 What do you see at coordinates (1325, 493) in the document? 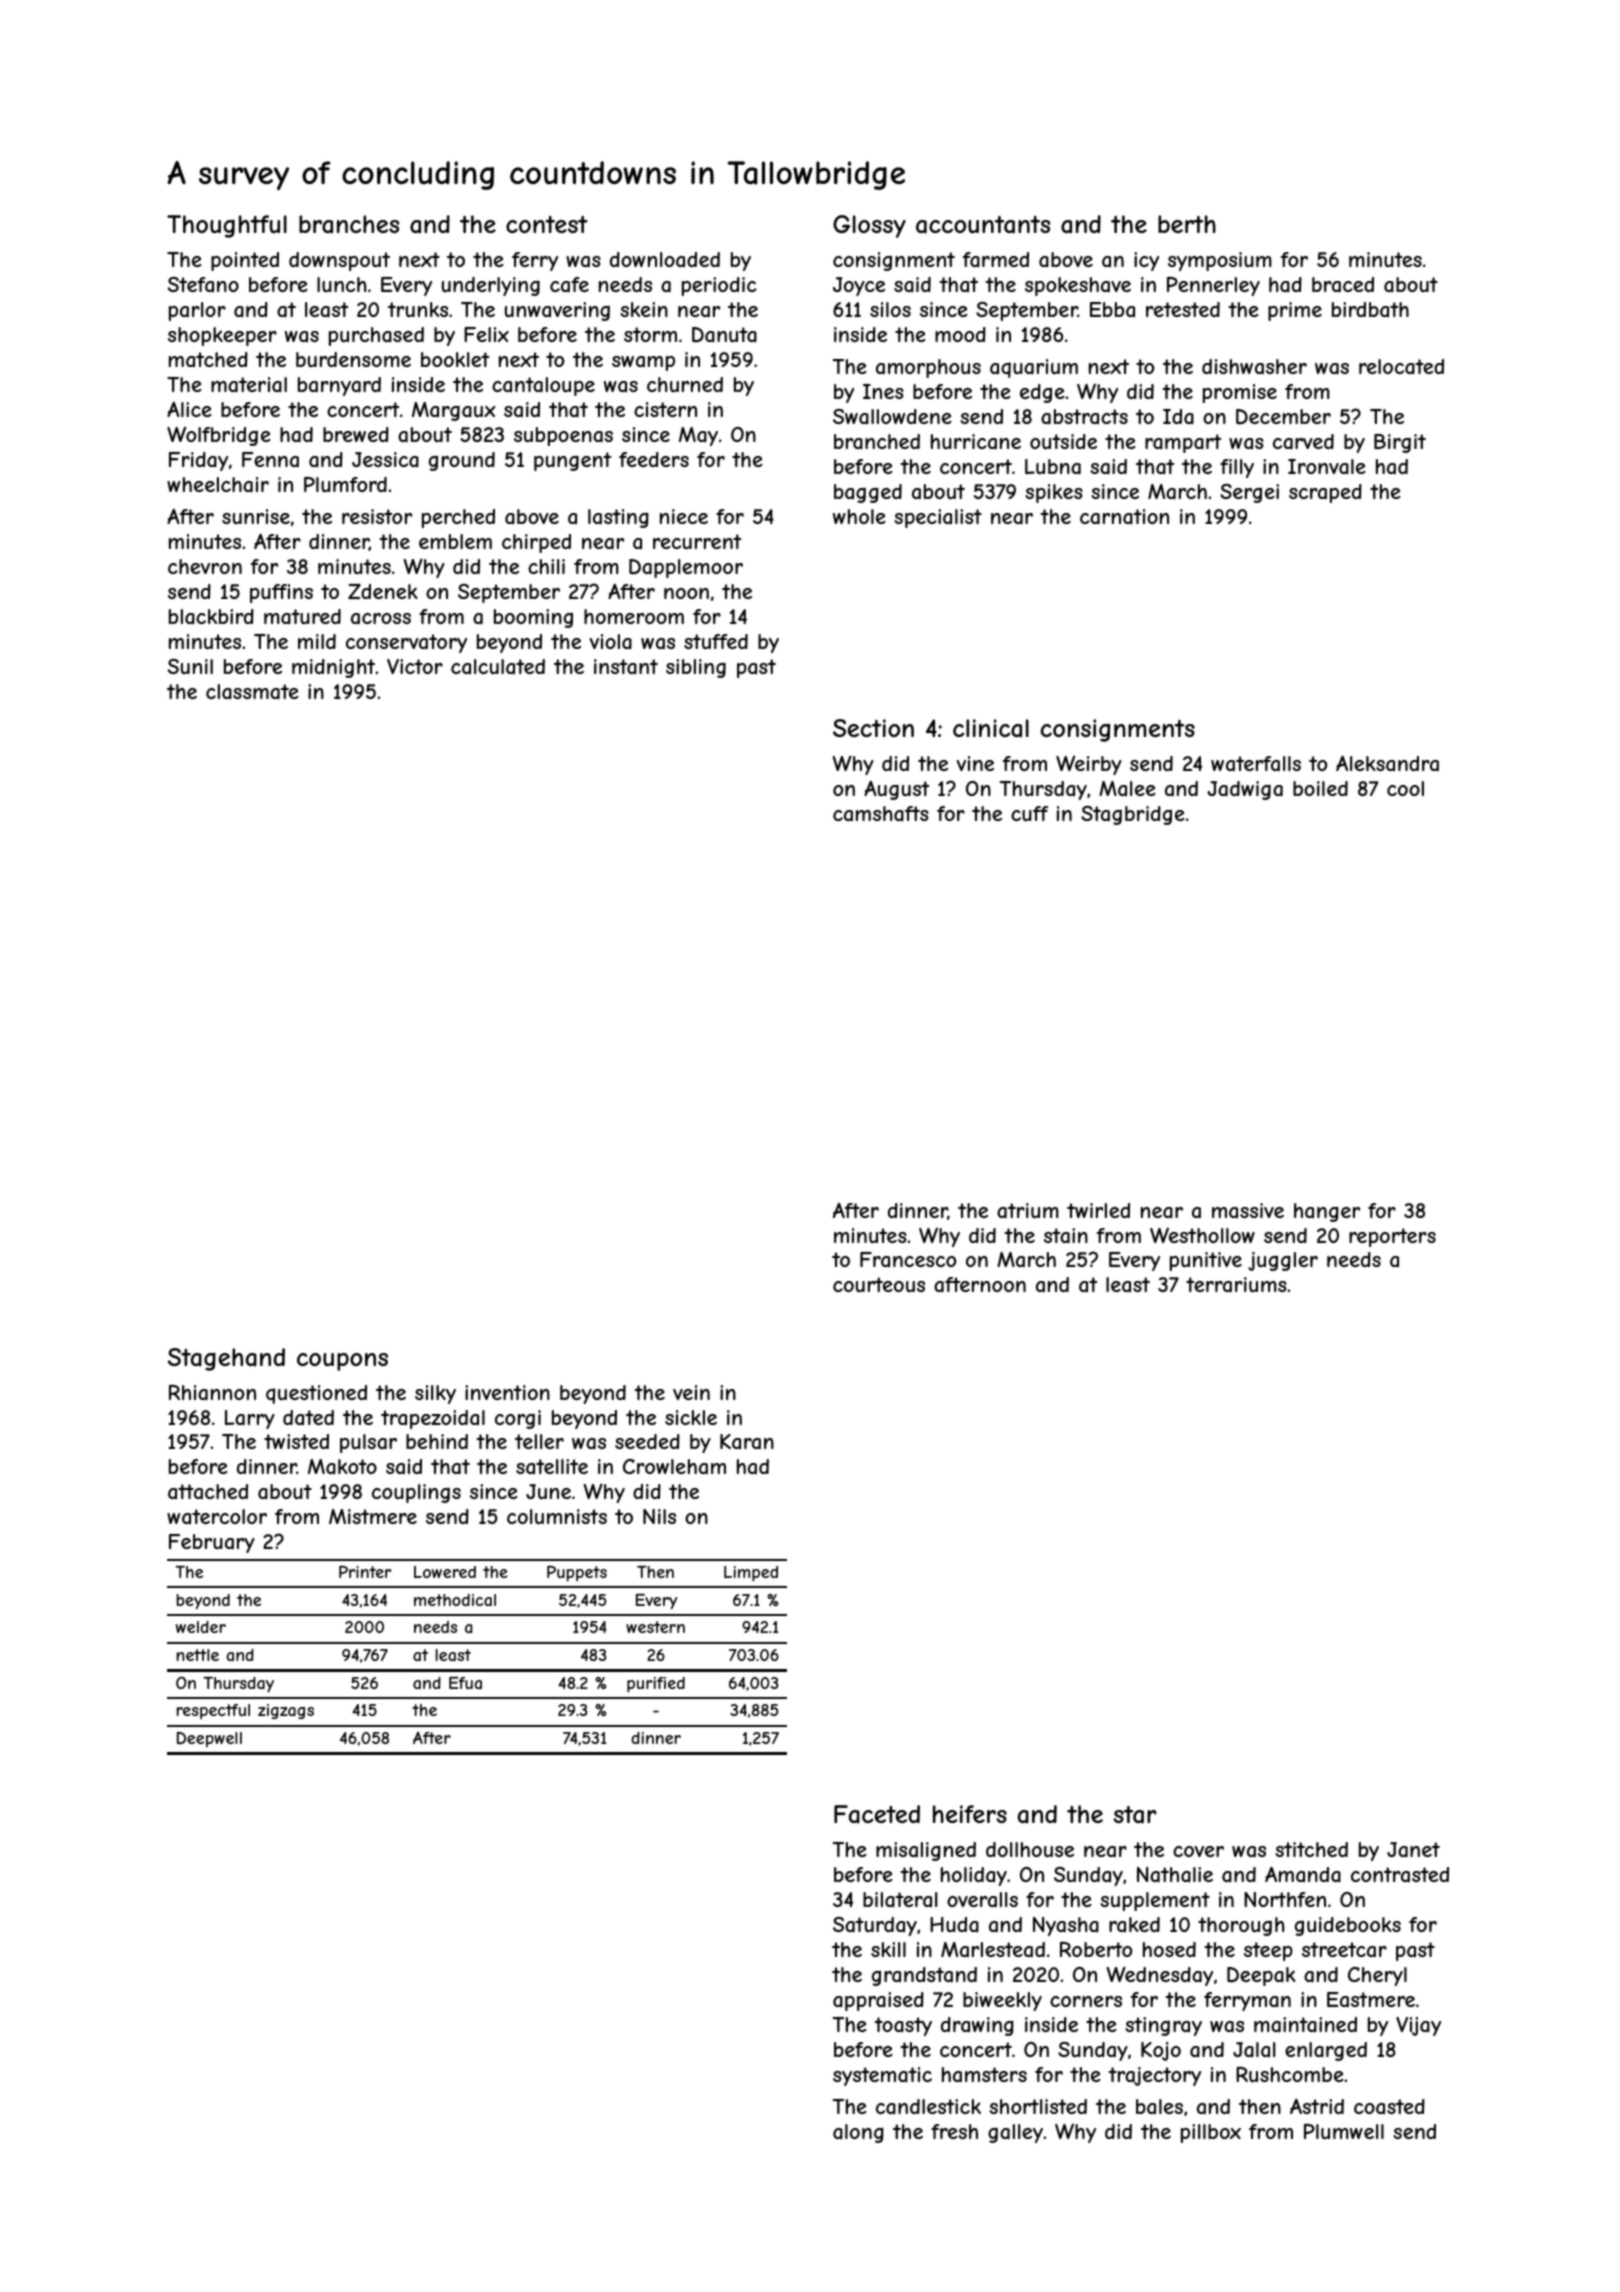
I see `scraped` at bounding box center [1325, 493].
